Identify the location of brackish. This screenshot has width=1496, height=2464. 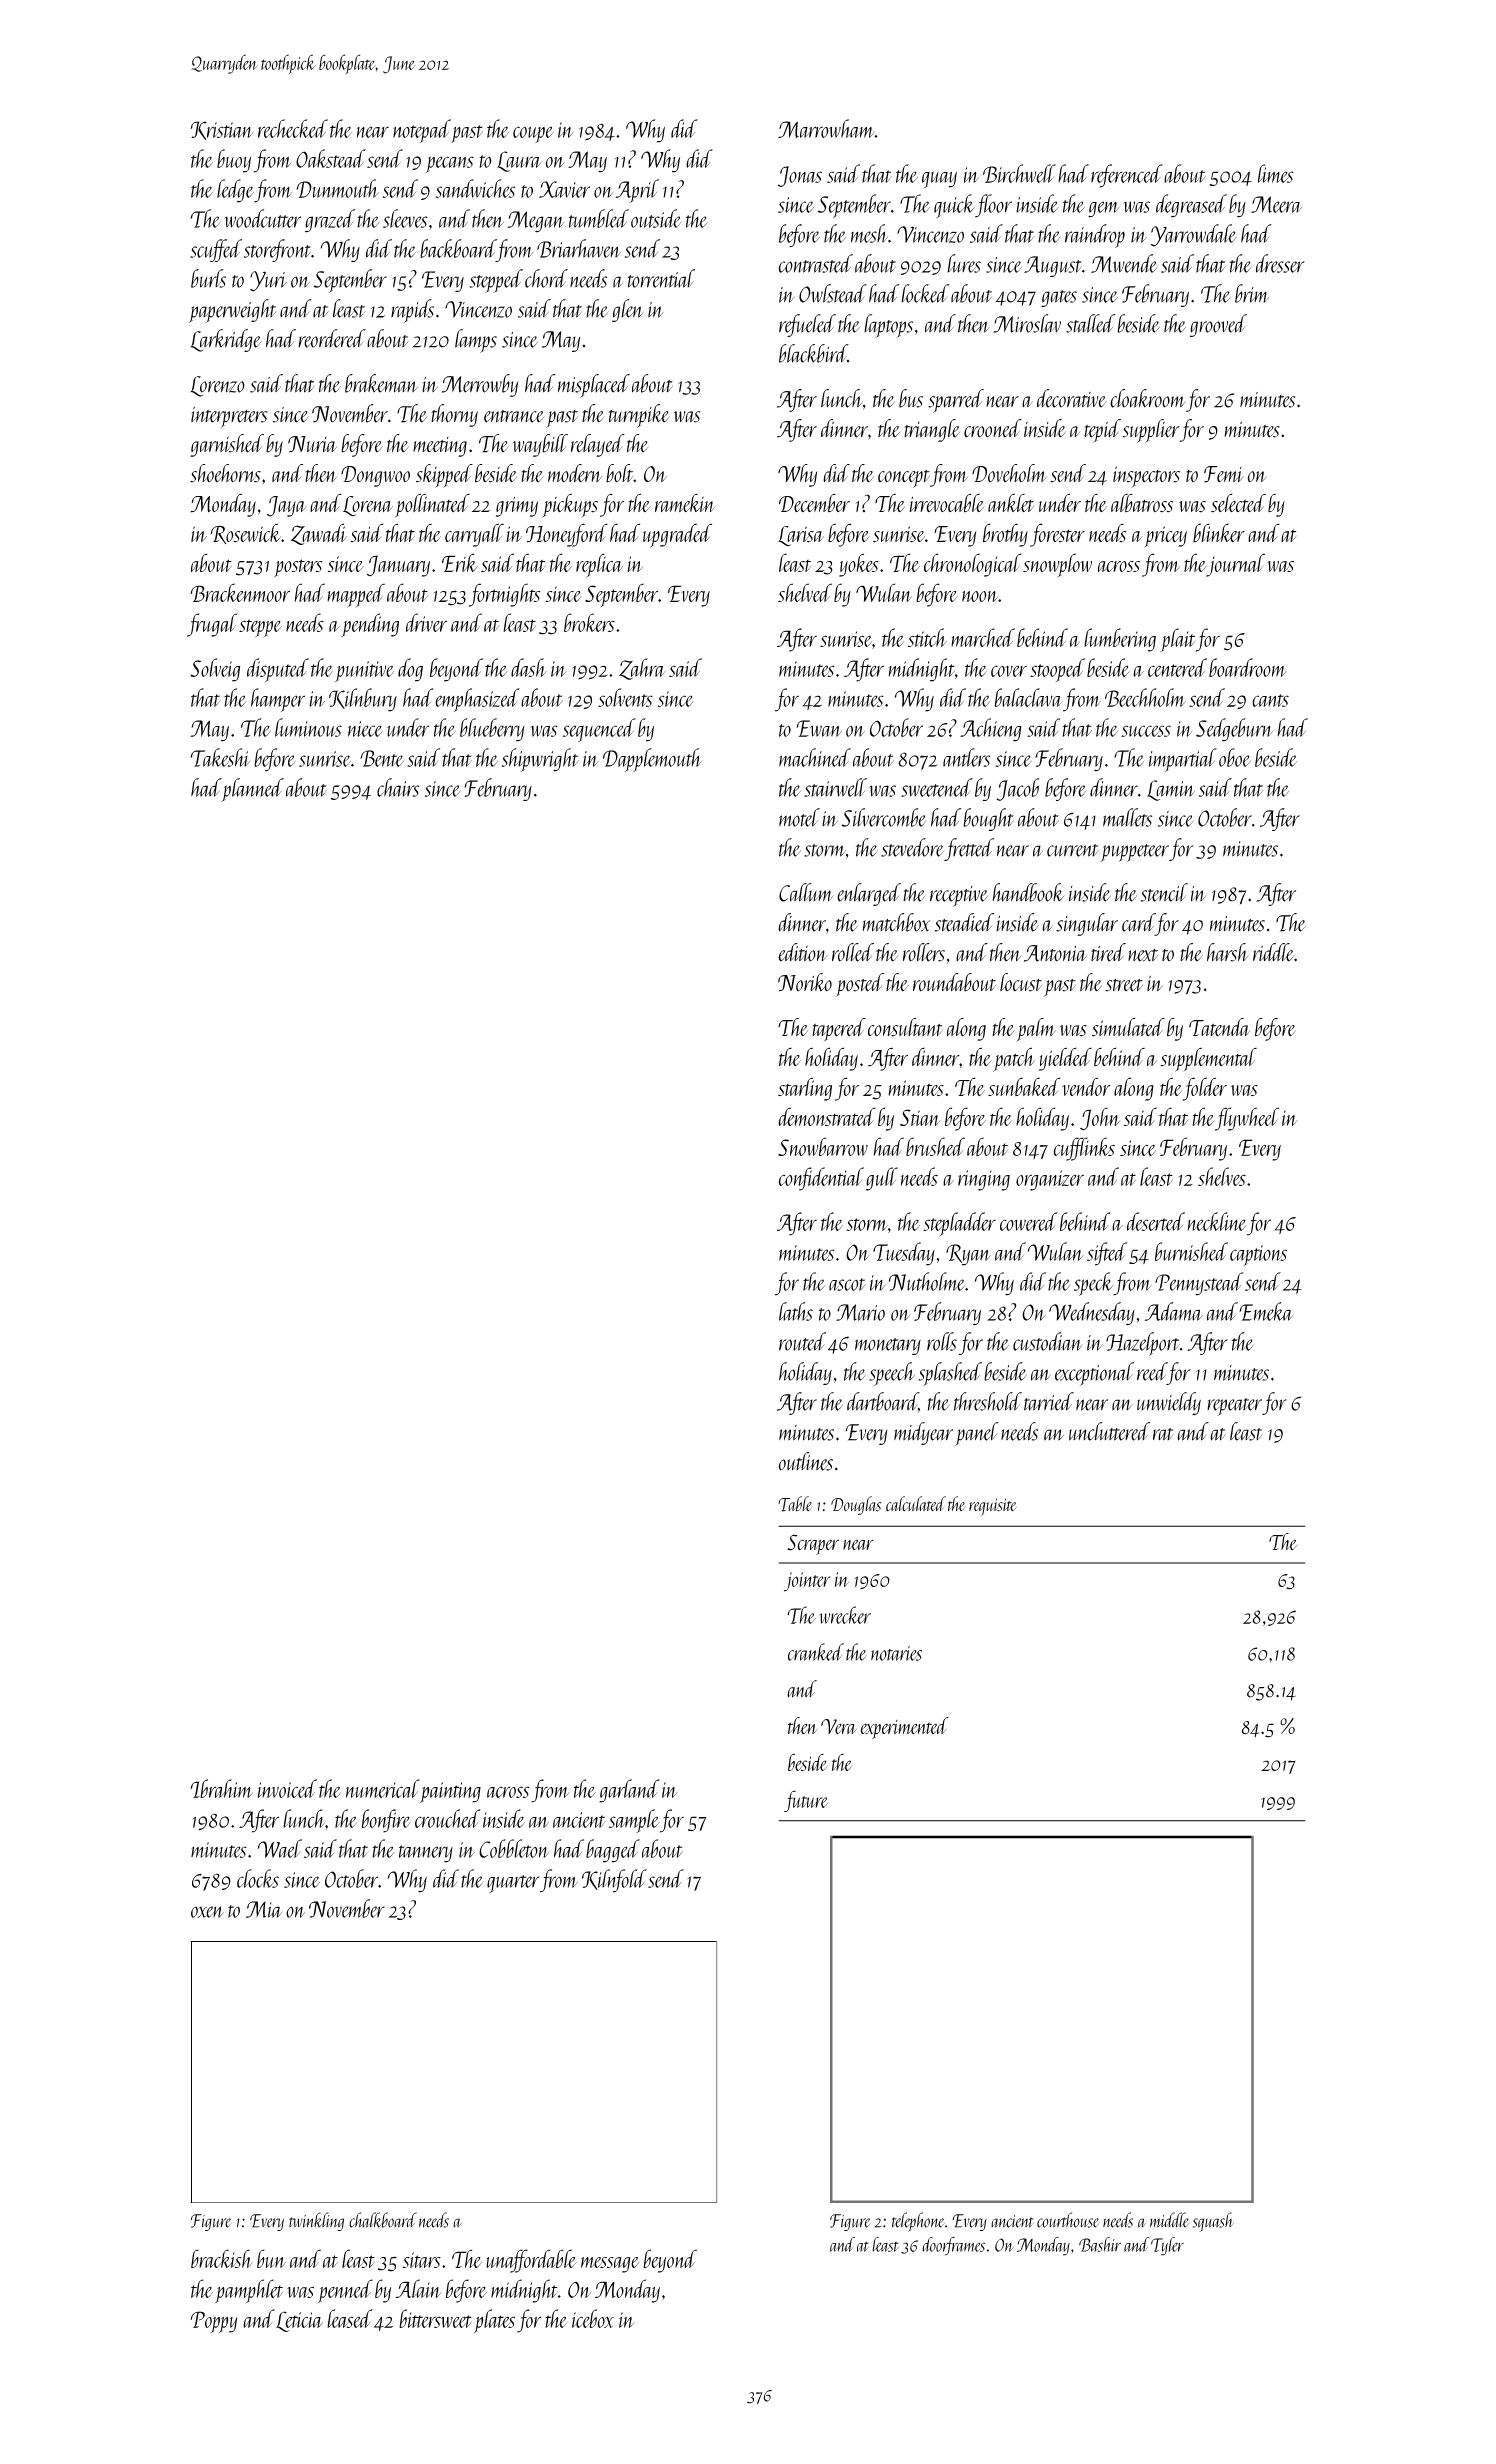
(222, 2258).
